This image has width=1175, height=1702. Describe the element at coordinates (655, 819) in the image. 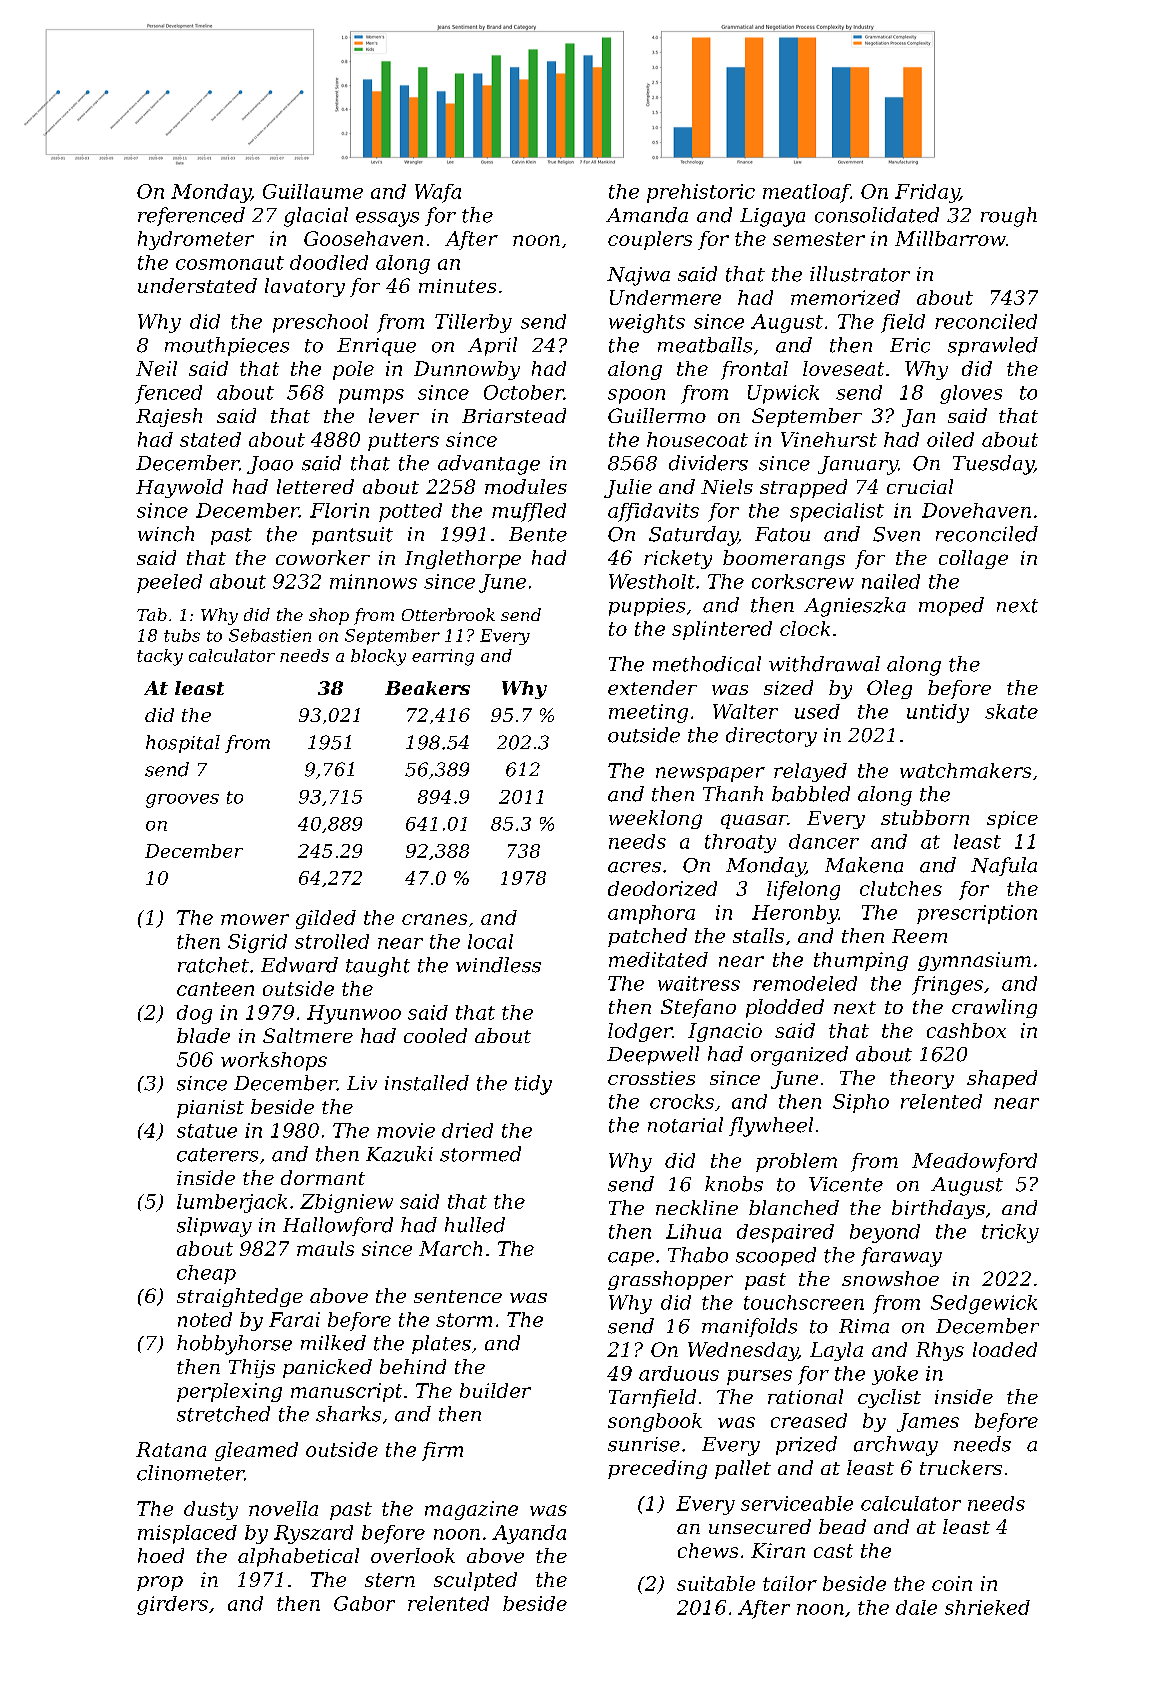

I see `weeklong` at that location.
